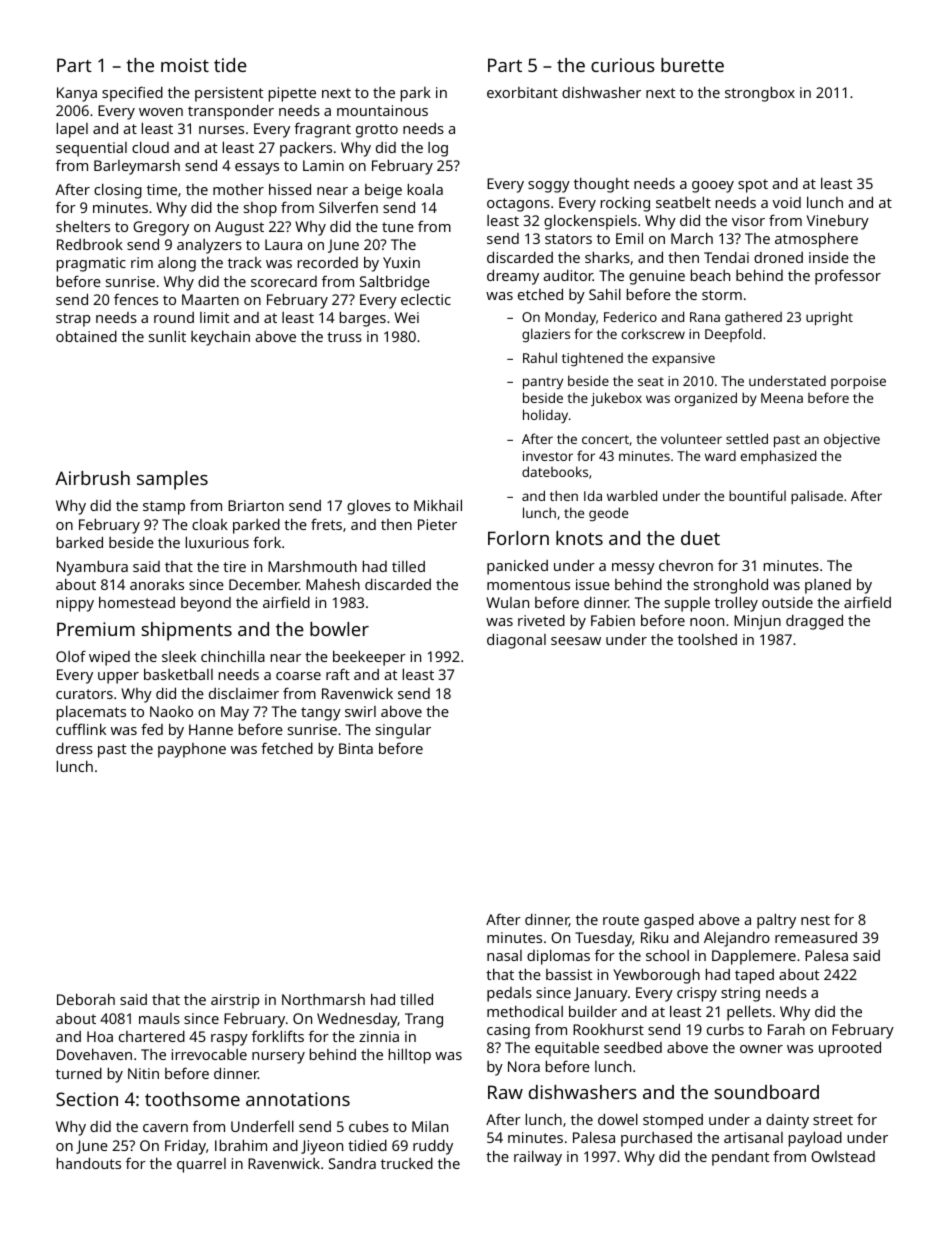 The image size is (952, 1233). What do you see at coordinates (235, 1001) in the screenshot?
I see `airstrip` at bounding box center [235, 1001].
